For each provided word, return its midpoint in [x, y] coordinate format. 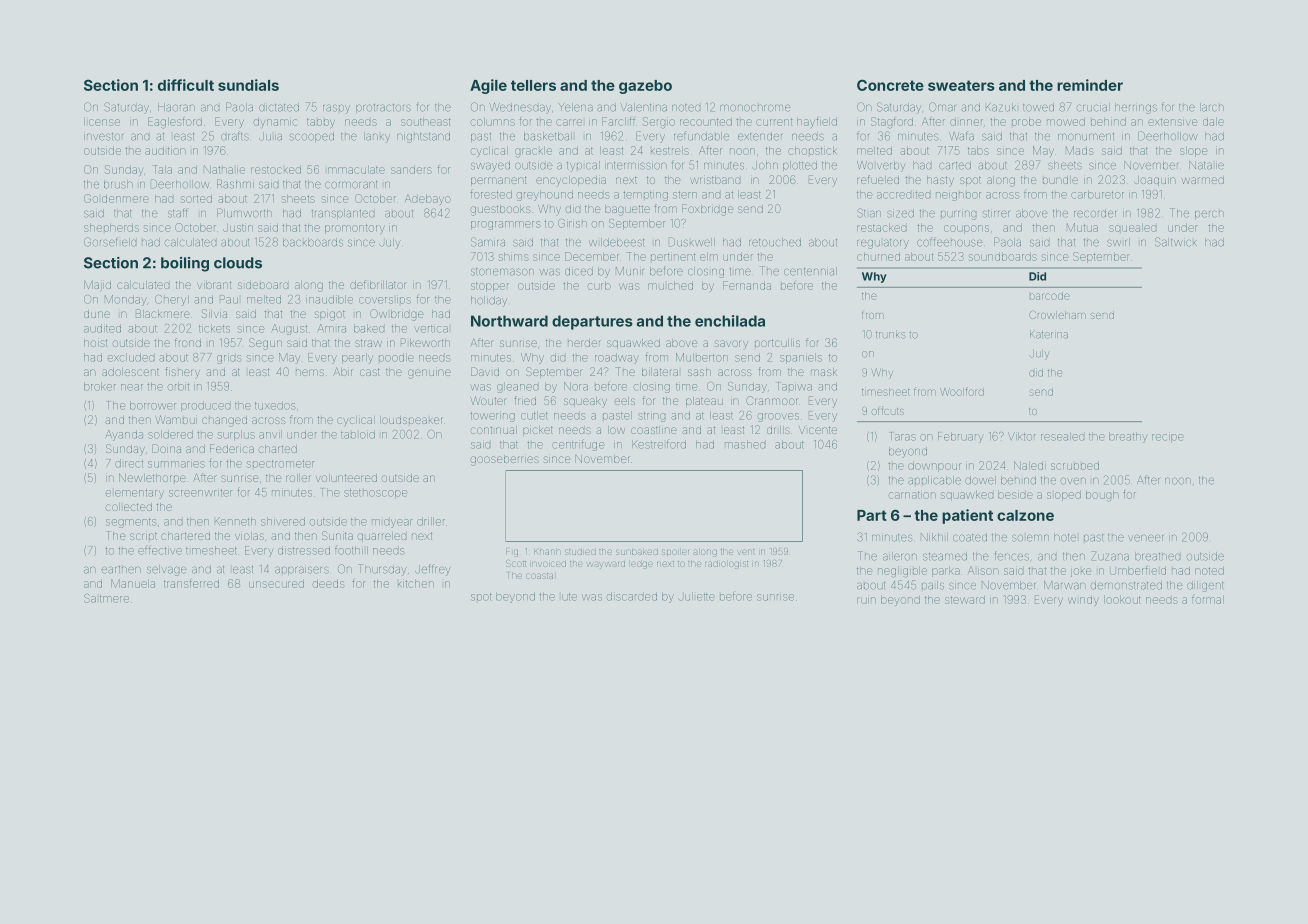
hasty [940, 180]
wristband [715, 180]
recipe [1168, 438]
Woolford [962, 391]
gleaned [517, 387]
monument [1086, 137]
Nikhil [934, 537]
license [102, 122]
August [289, 329]
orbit [178, 386]
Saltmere [106, 598]
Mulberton [702, 357]
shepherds [111, 228]
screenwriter [201, 493]
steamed [945, 556]
